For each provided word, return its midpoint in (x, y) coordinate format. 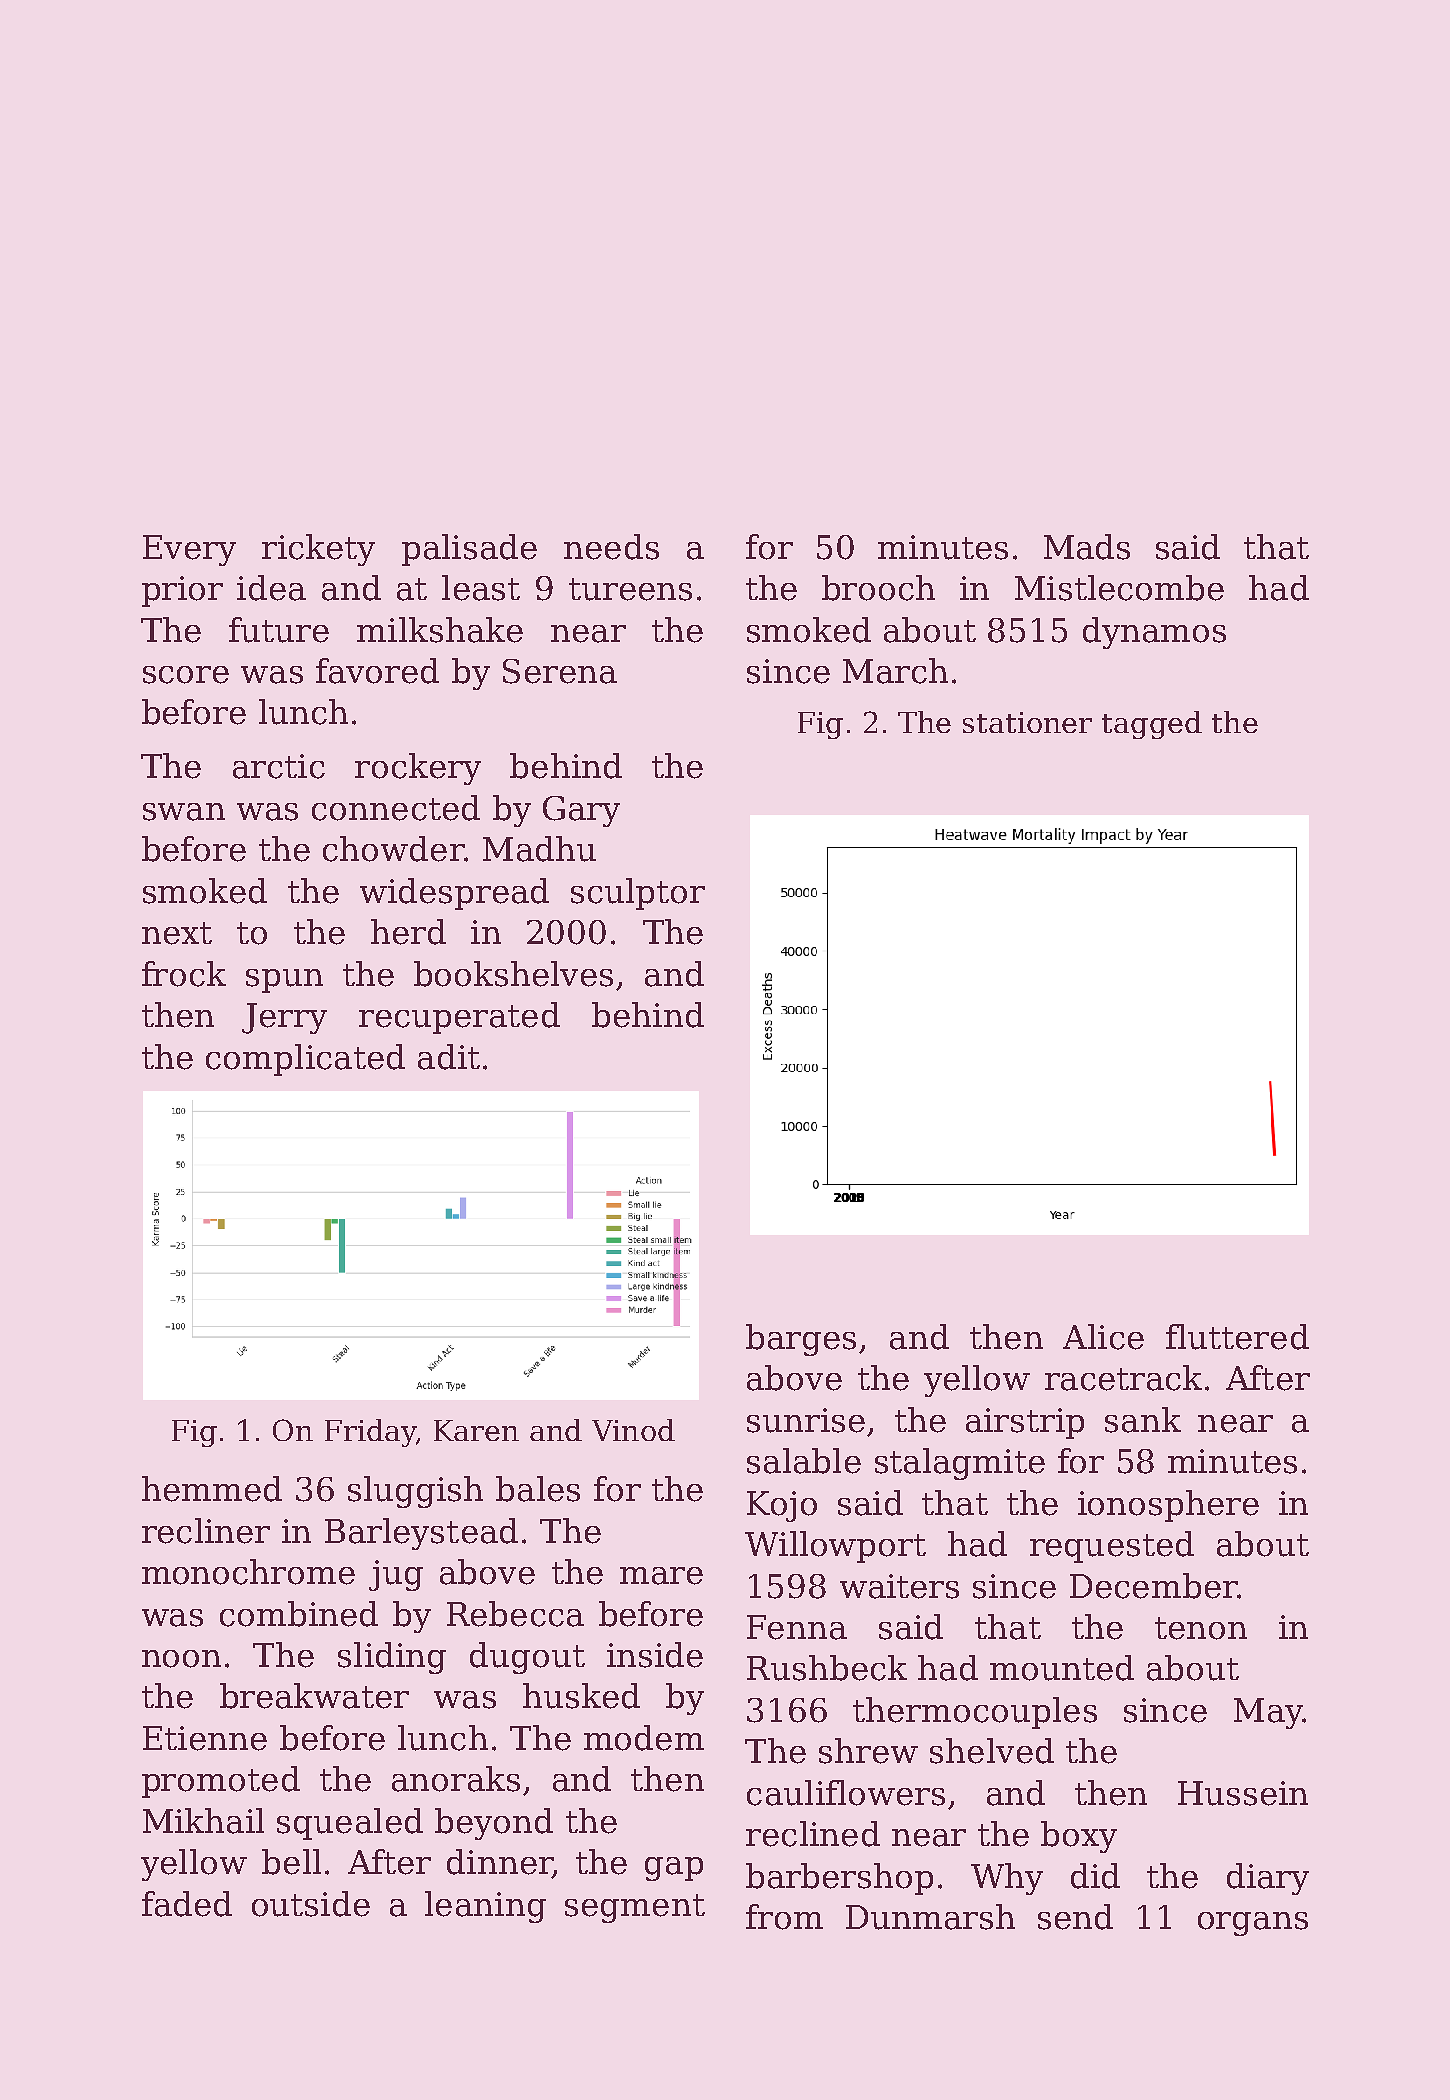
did (1095, 1876)
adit (449, 1057)
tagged (1152, 725)
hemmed (212, 1489)
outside (311, 1904)
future (279, 630)
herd (408, 932)
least (481, 588)
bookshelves (513, 974)
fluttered (1237, 1337)
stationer (1027, 722)
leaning (485, 1907)
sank (1143, 1420)
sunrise (806, 1420)
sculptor (638, 894)
